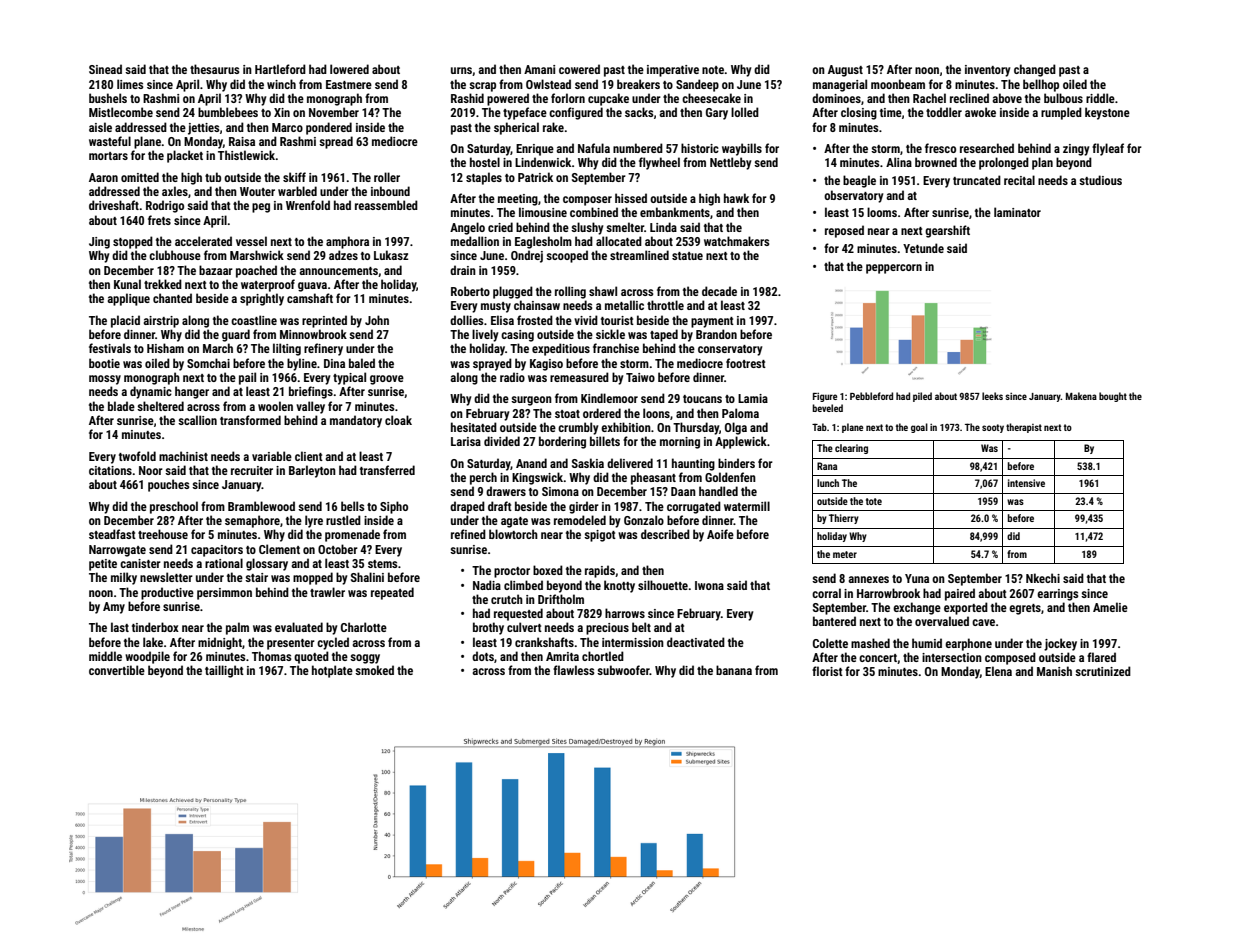 Image resolution: width=1233 pixels, height=952 pixels. What do you see at coordinates (1035, 70) in the screenshot?
I see `changed` at bounding box center [1035, 70].
